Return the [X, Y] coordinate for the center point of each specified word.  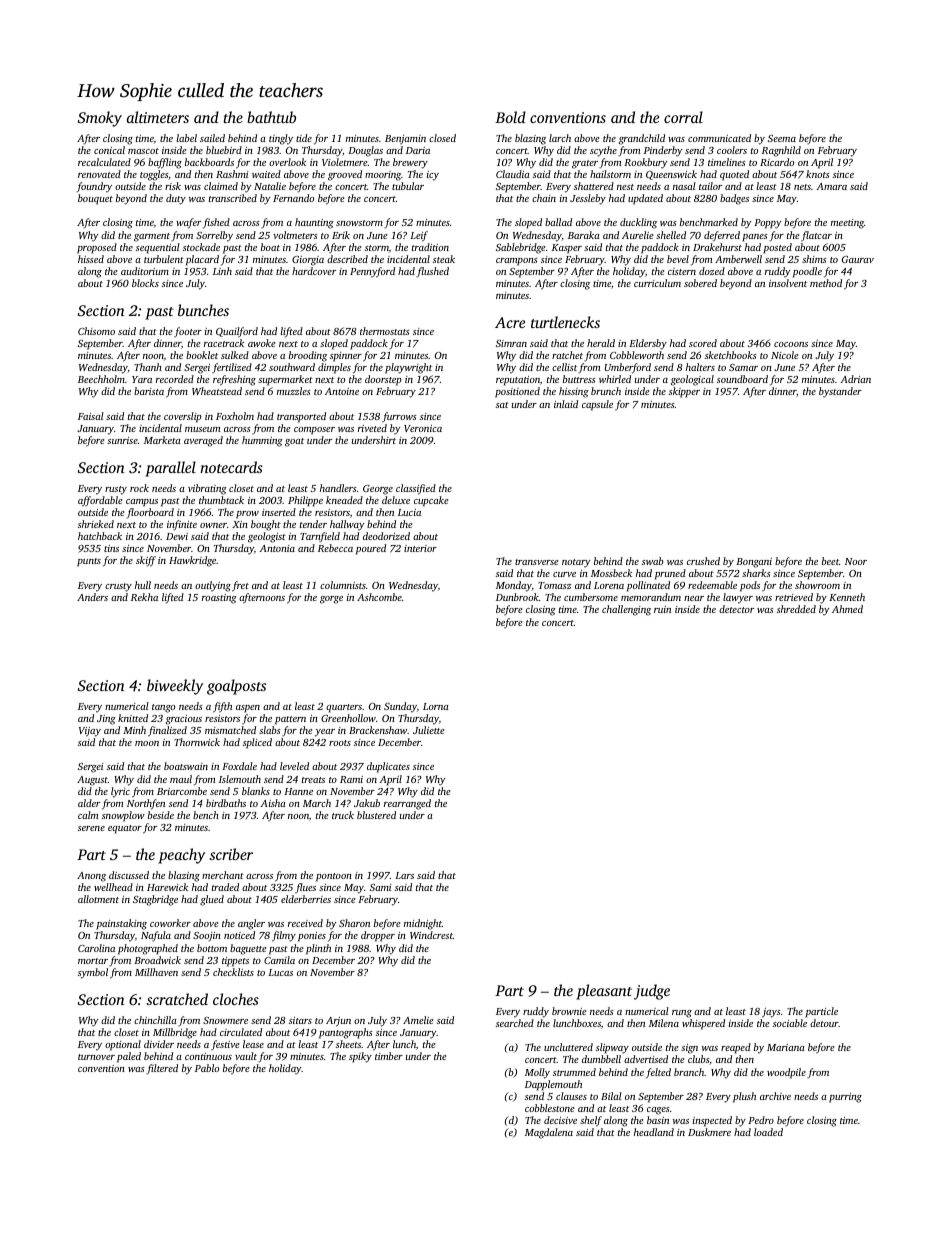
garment [152, 237]
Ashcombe [379, 597]
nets [802, 187]
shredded [796, 609]
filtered [162, 1069]
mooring [383, 176]
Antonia [277, 548]
